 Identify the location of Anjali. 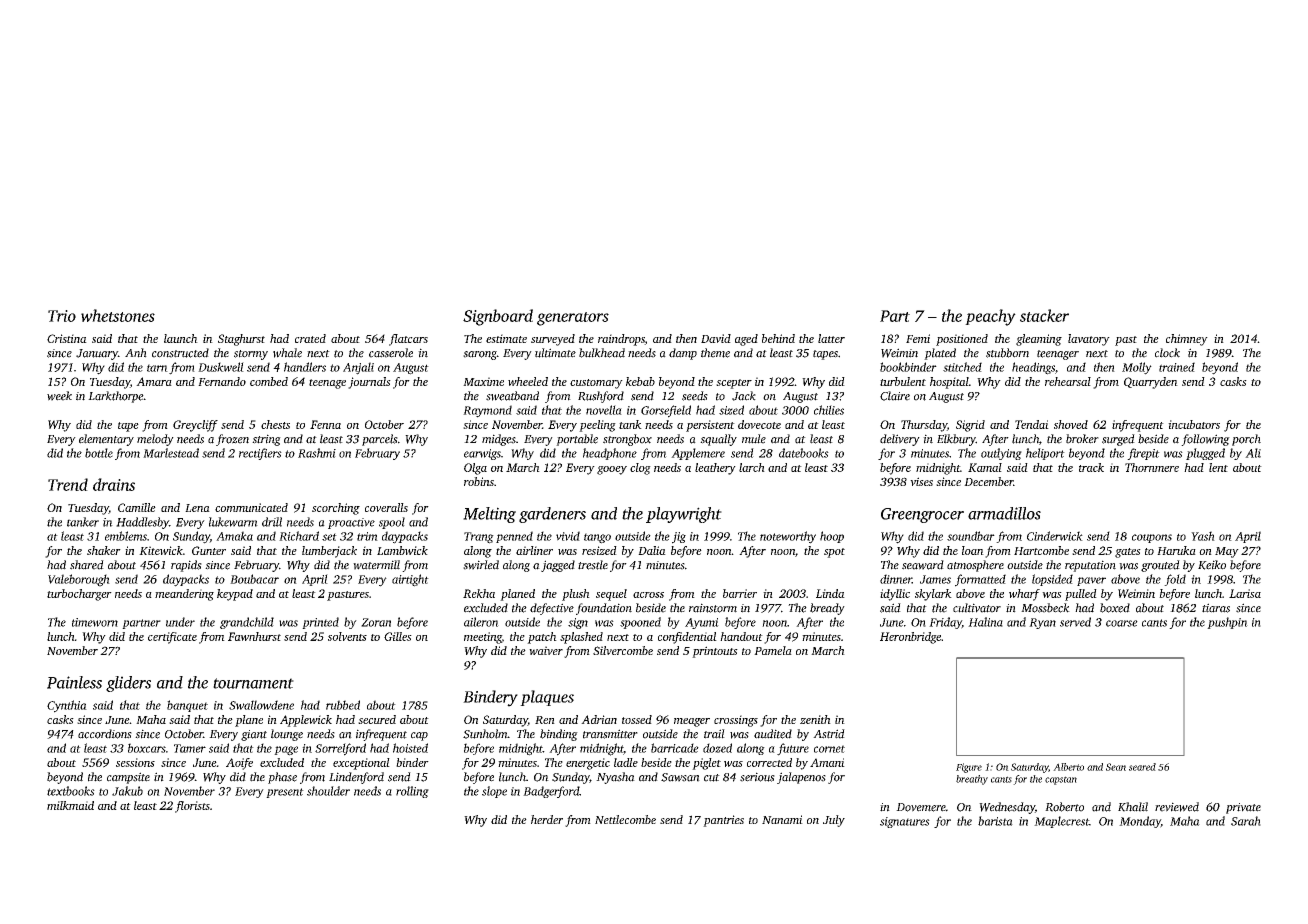
(358, 368).
